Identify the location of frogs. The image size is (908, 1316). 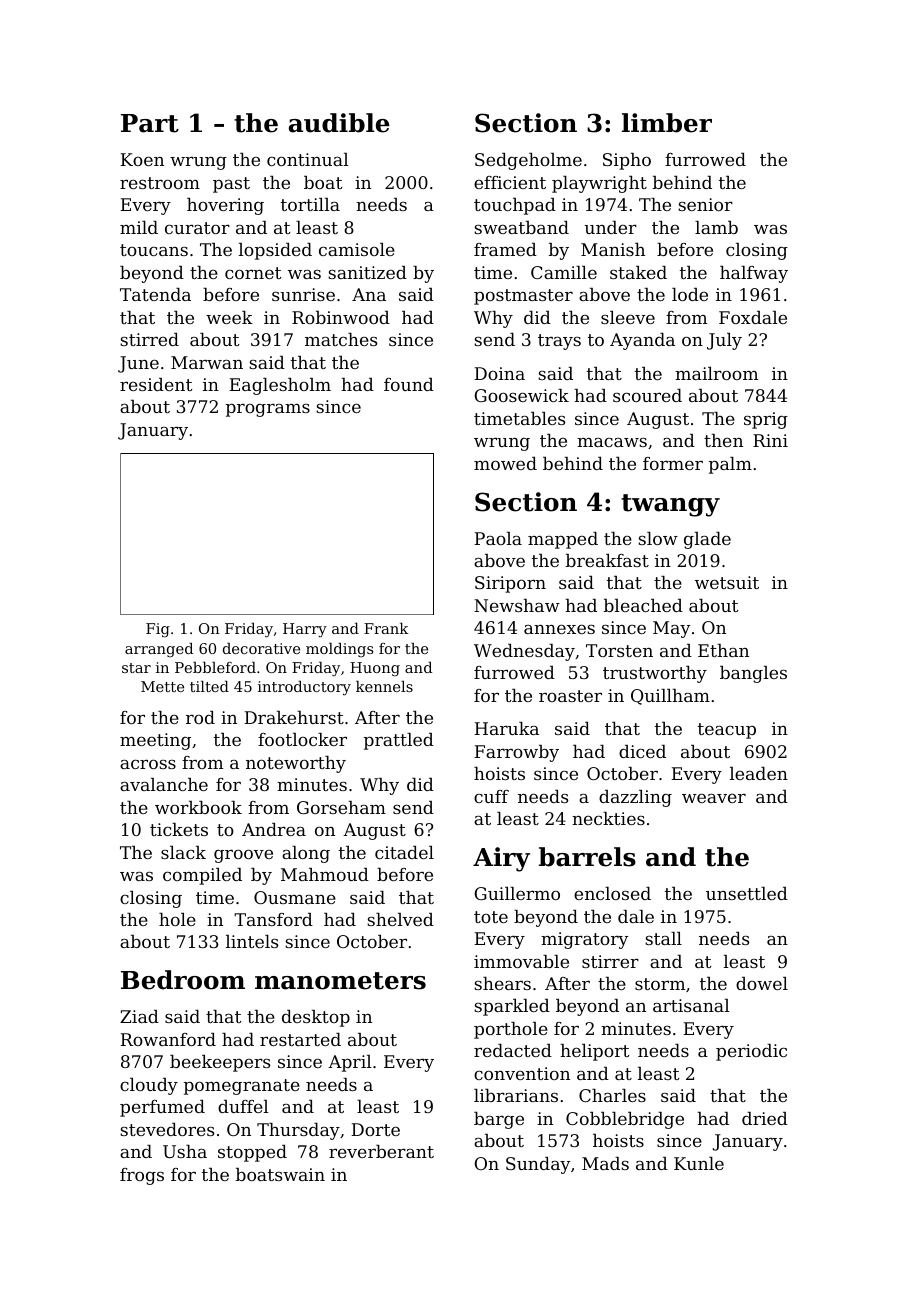
(142, 1176).
